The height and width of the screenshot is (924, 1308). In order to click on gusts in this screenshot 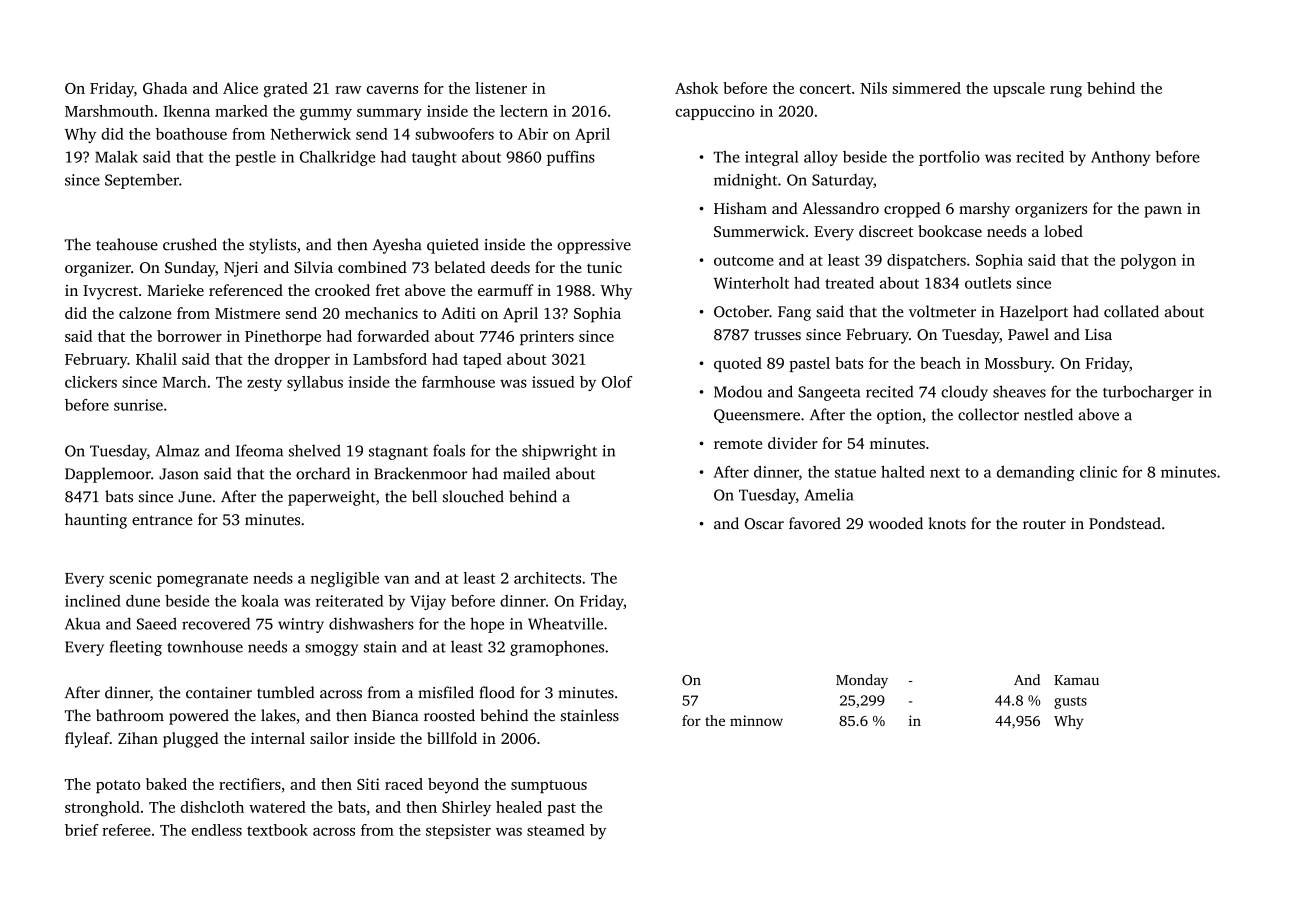, I will do `click(1070, 702)`.
